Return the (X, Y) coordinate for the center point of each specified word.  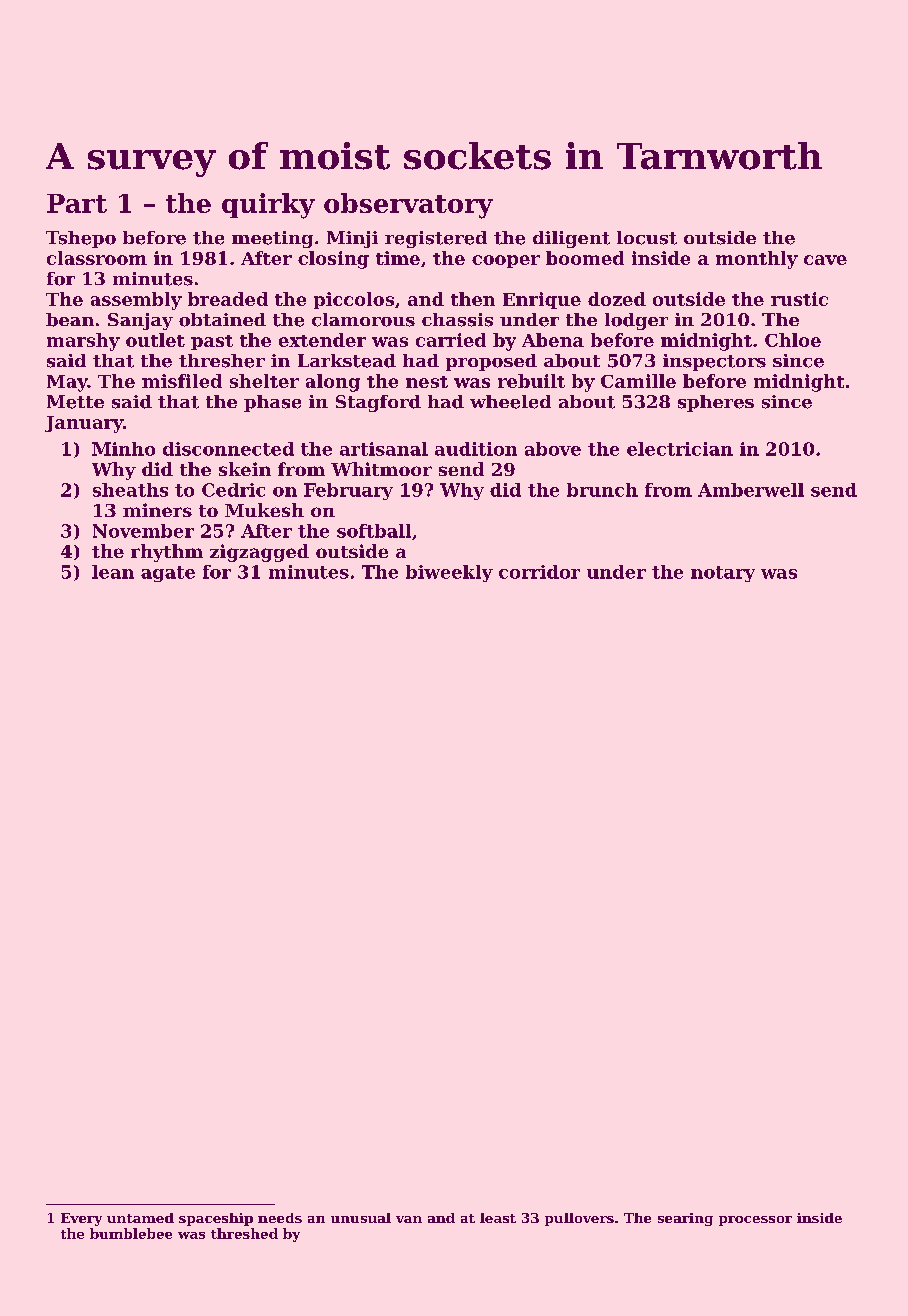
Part (77, 203)
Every (81, 1219)
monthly (757, 260)
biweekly (449, 573)
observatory (408, 206)
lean (113, 572)
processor (755, 1221)
